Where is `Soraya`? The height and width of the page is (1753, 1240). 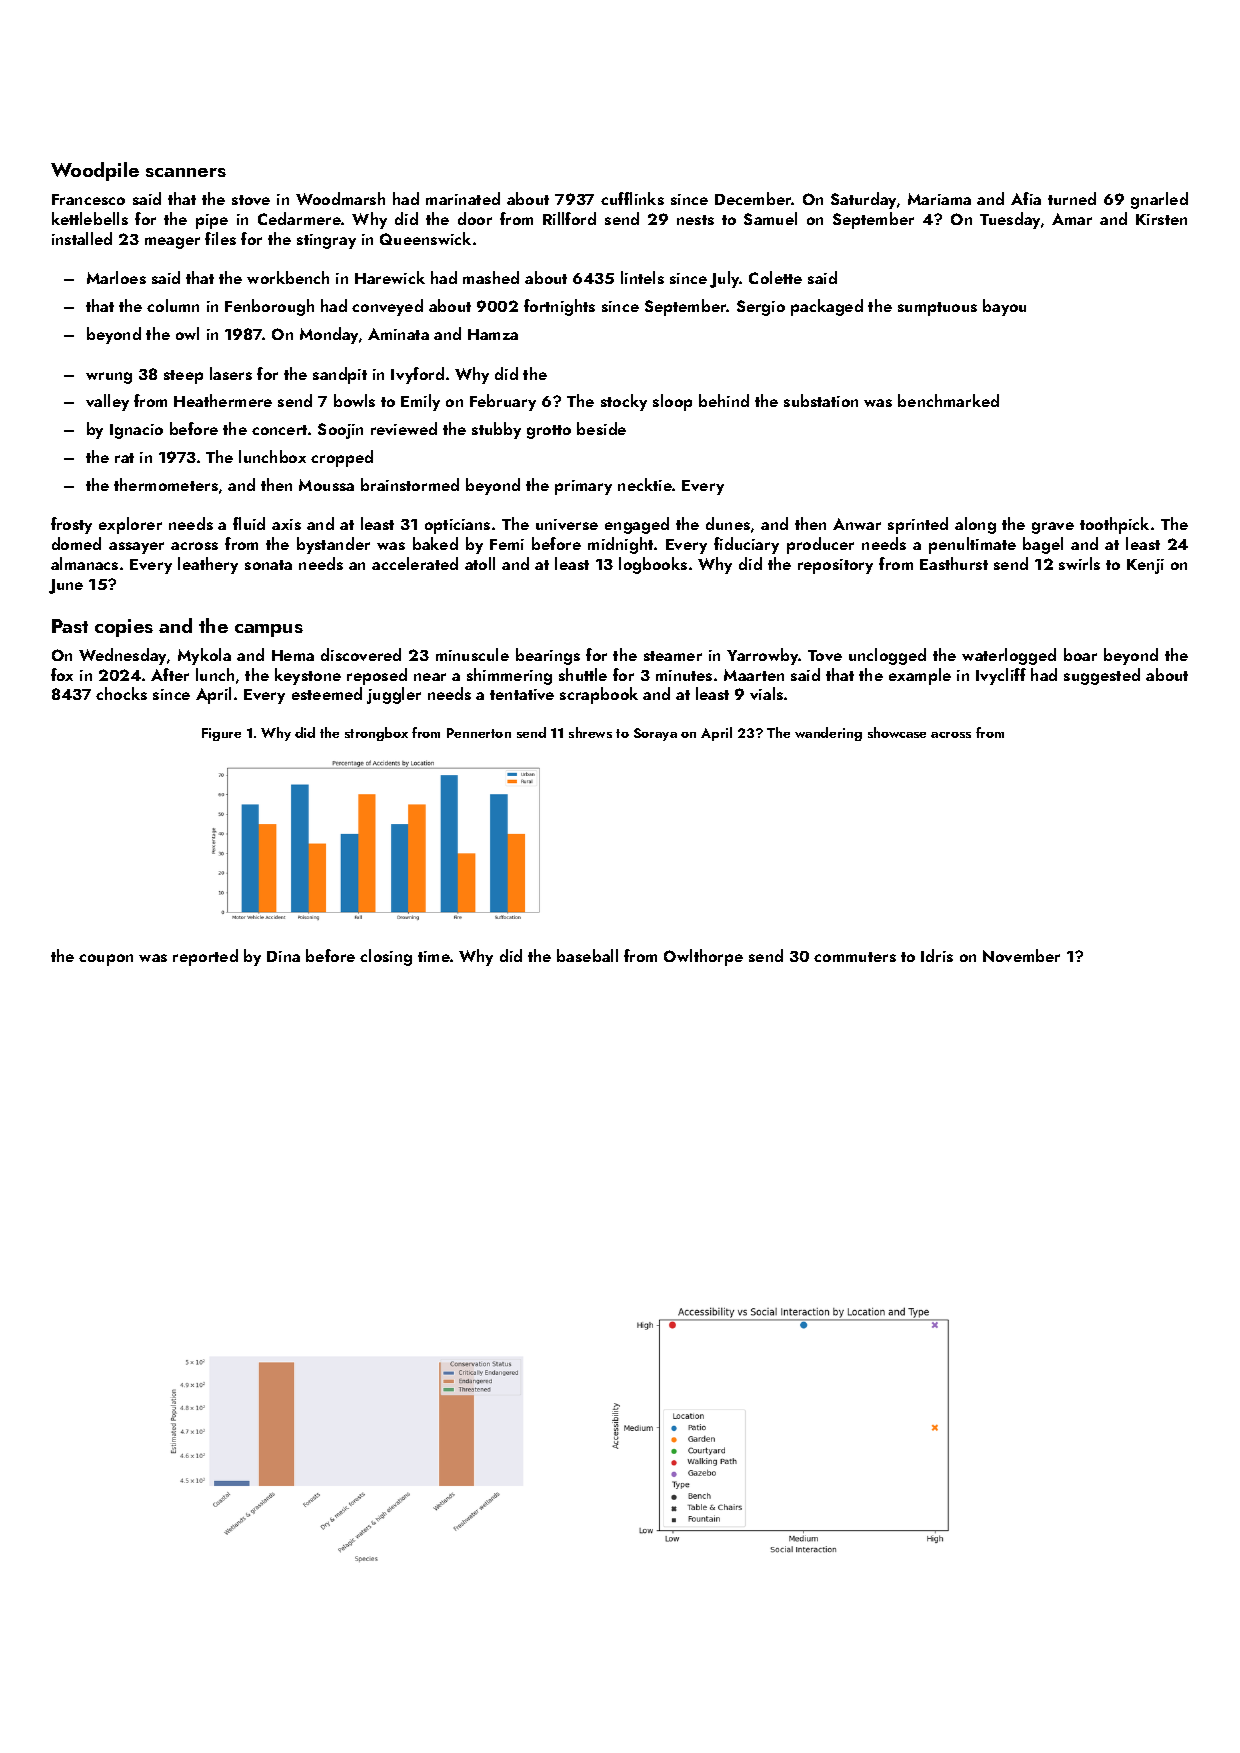
Soraya is located at coordinates (655, 734).
